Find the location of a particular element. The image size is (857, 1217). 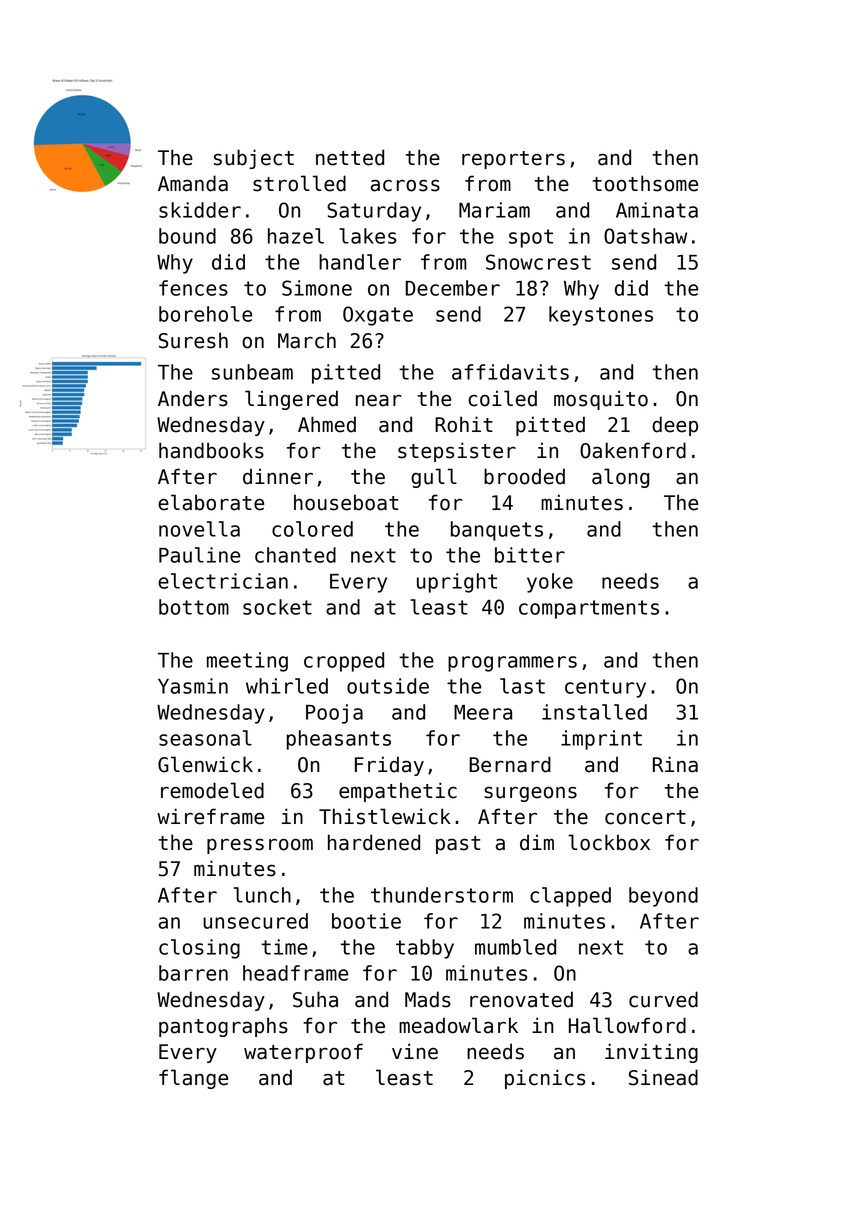

reporters is located at coordinates (513, 160).
